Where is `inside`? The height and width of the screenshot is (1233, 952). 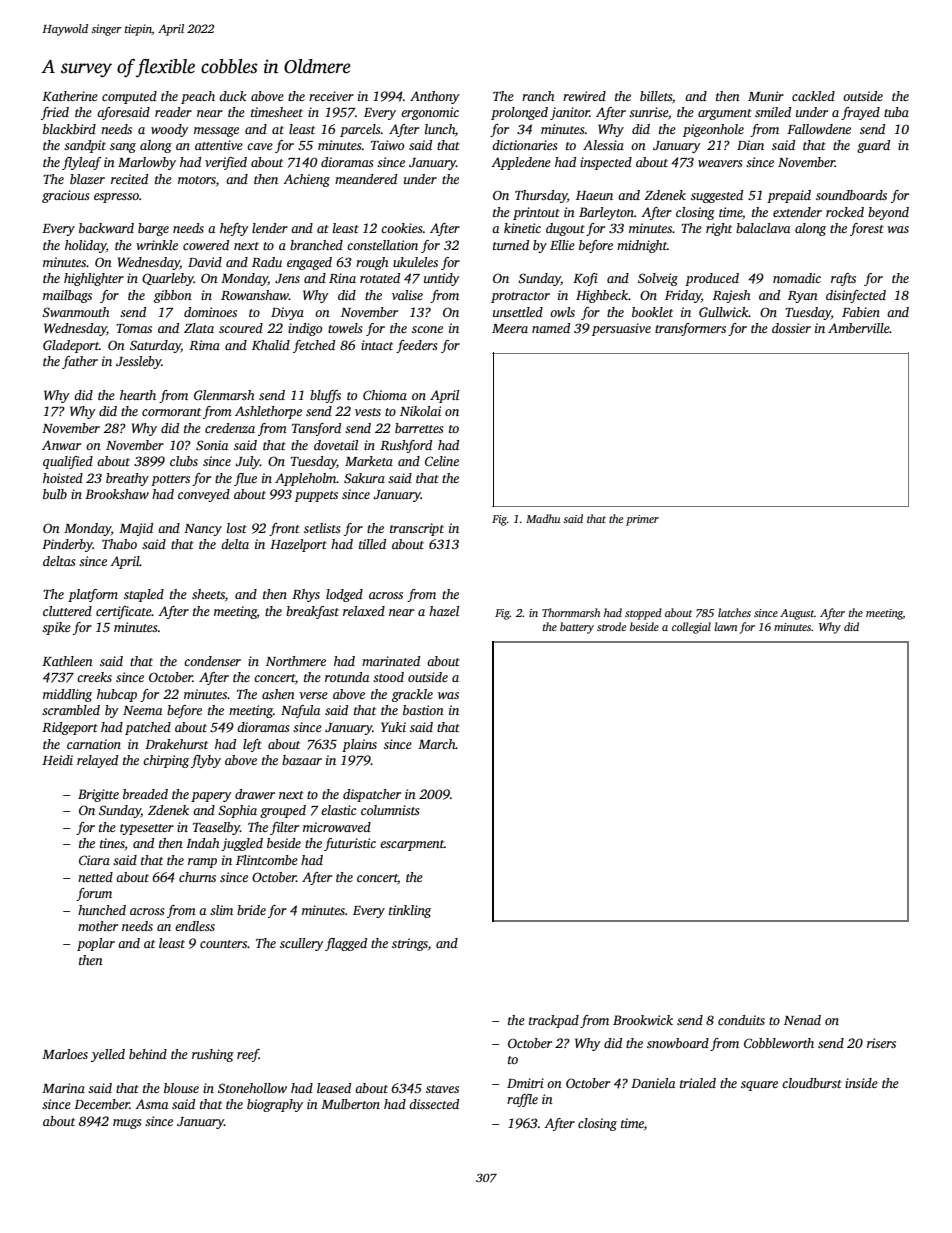
inside is located at coordinates (861, 1083).
